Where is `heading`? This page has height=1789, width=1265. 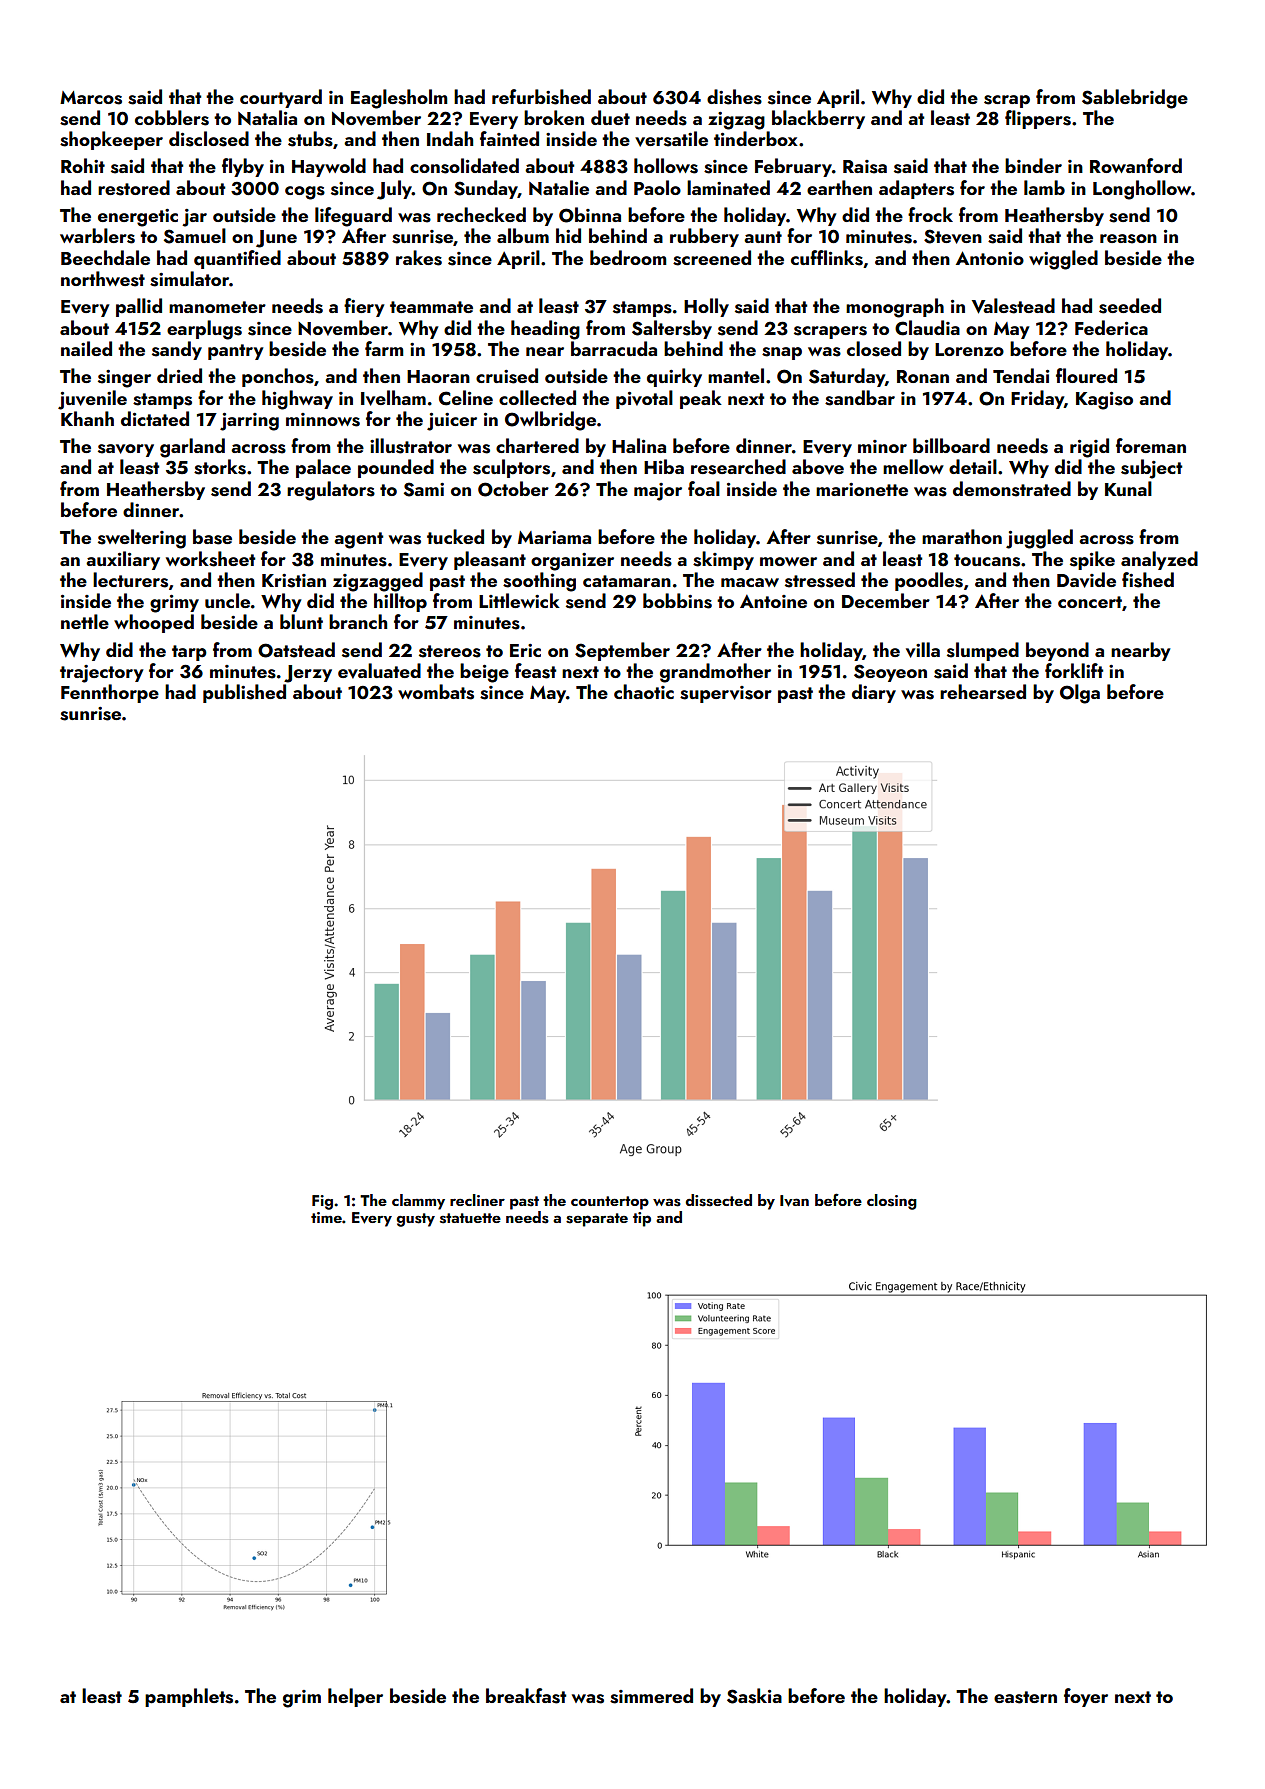 heading is located at coordinates (545, 330).
